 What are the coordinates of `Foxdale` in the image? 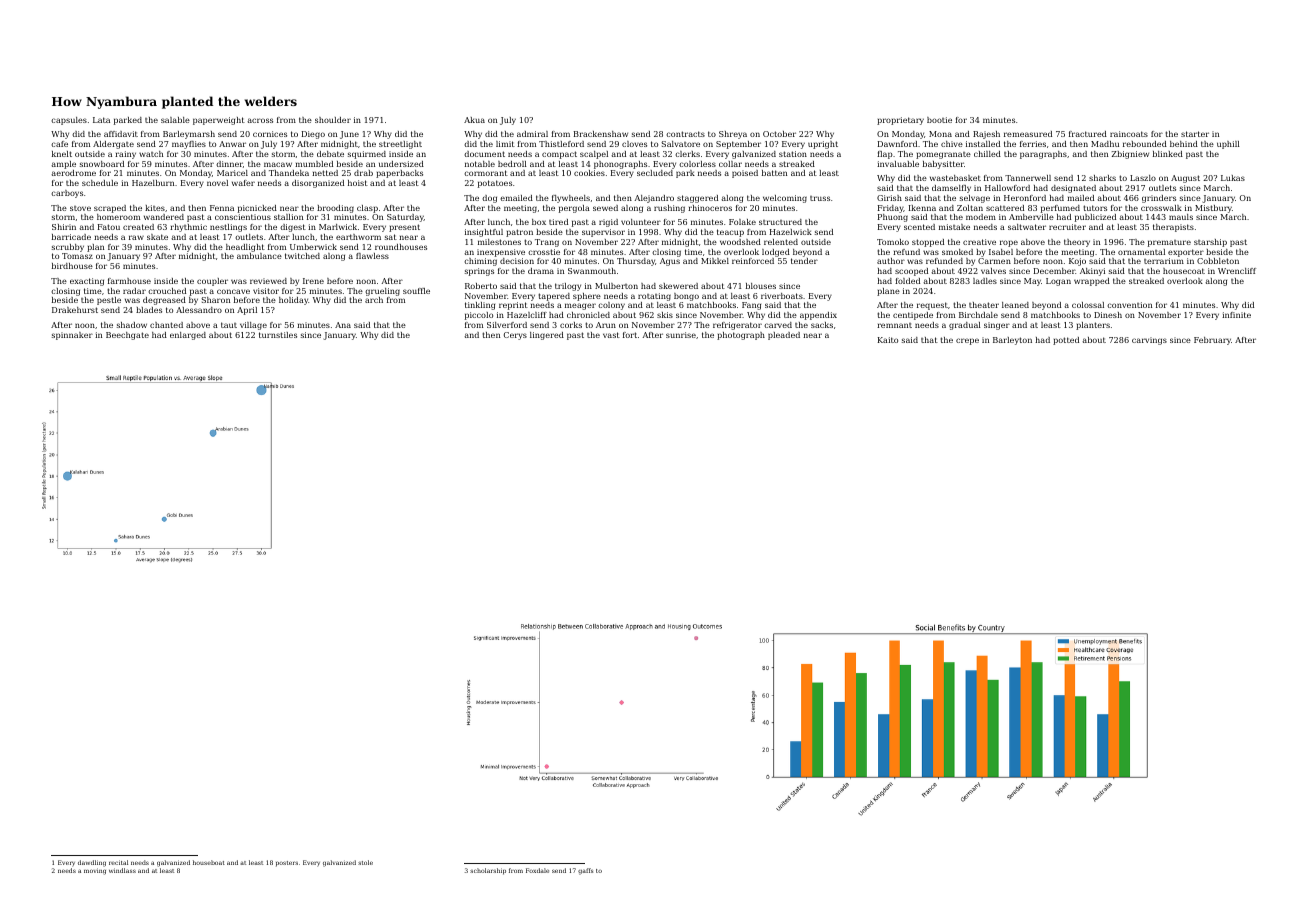 It's located at (537, 870).
